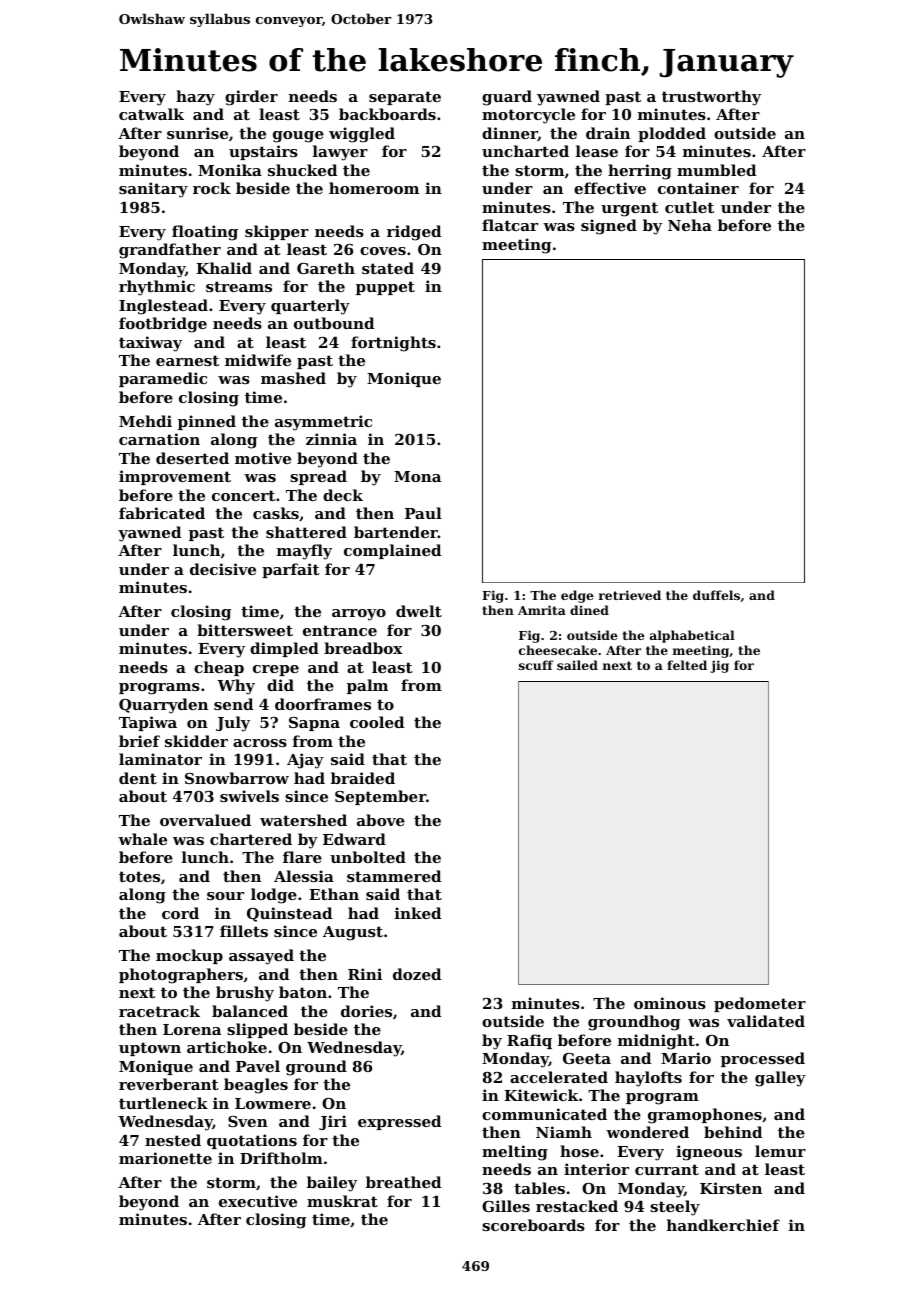 This screenshot has height=1308, width=924. Describe the element at coordinates (223, 569) in the screenshot. I see `decisive` at that location.
